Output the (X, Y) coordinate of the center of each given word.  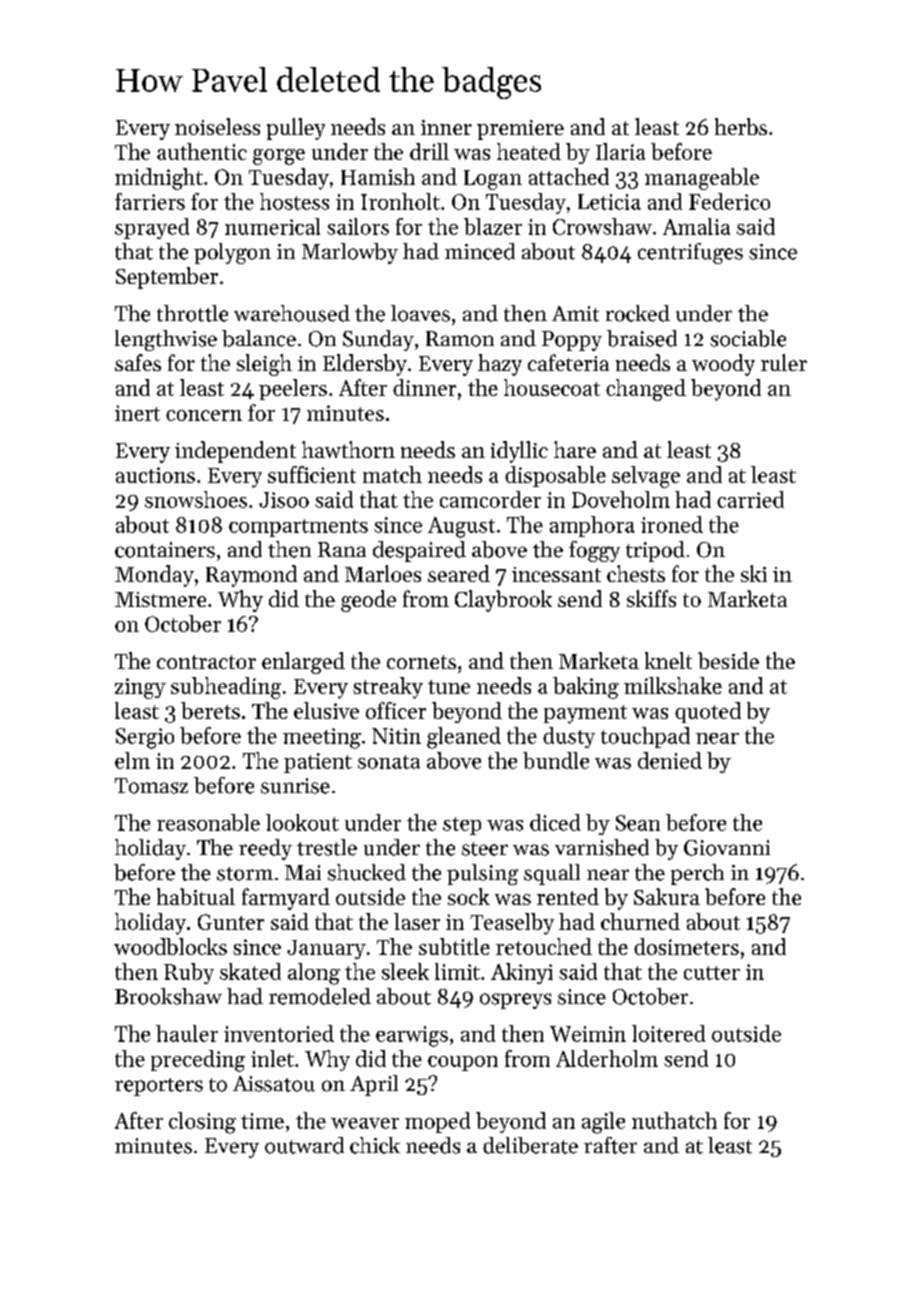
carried (750, 499)
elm (132, 760)
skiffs (651, 598)
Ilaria (620, 151)
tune (449, 687)
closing (202, 1123)
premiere (520, 130)
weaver (365, 1123)
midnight (159, 179)
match (392, 474)
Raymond (251, 576)
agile (603, 1123)
